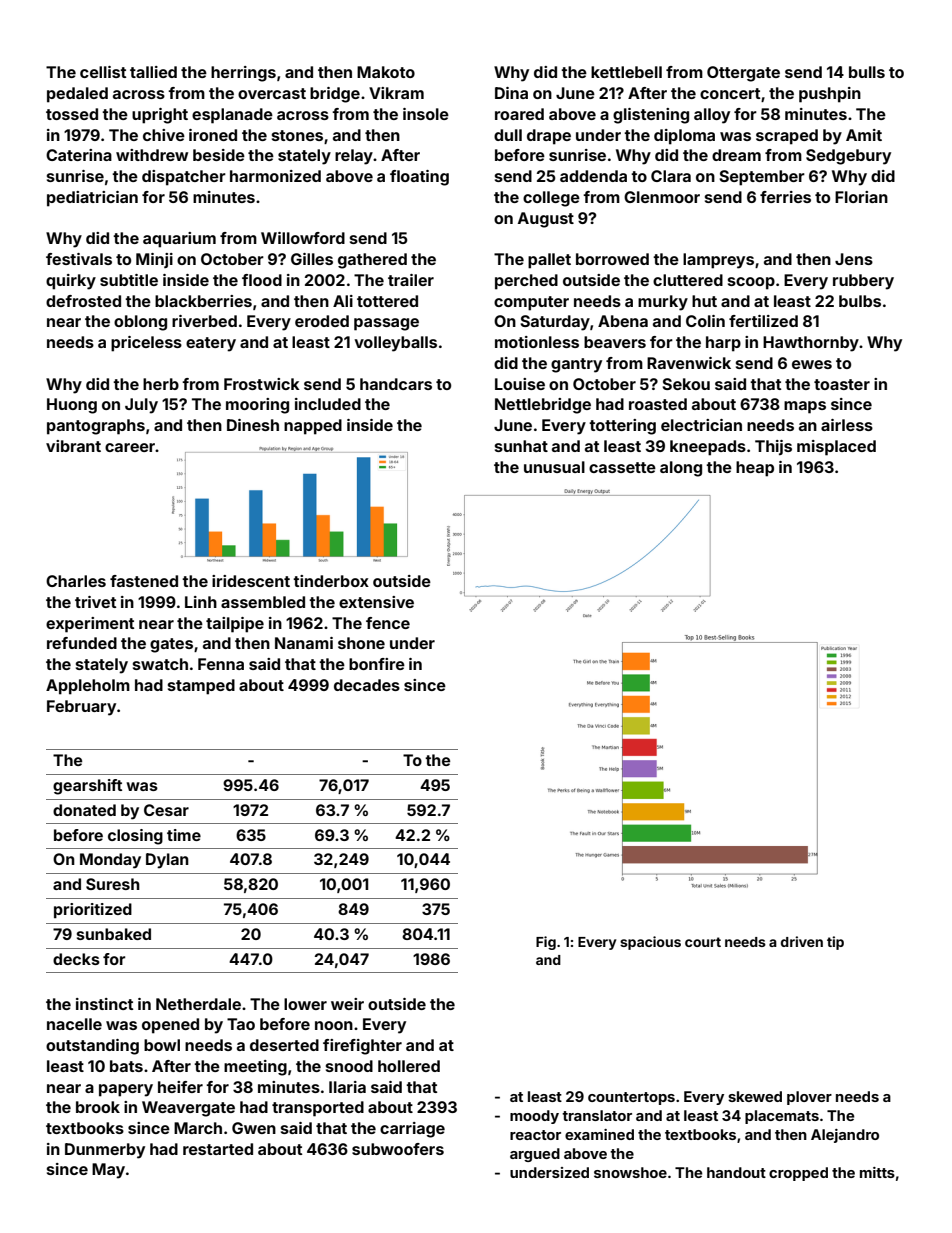  What do you see at coordinates (755, 1096) in the screenshot?
I see `skewed` at bounding box center [755, 1096].
